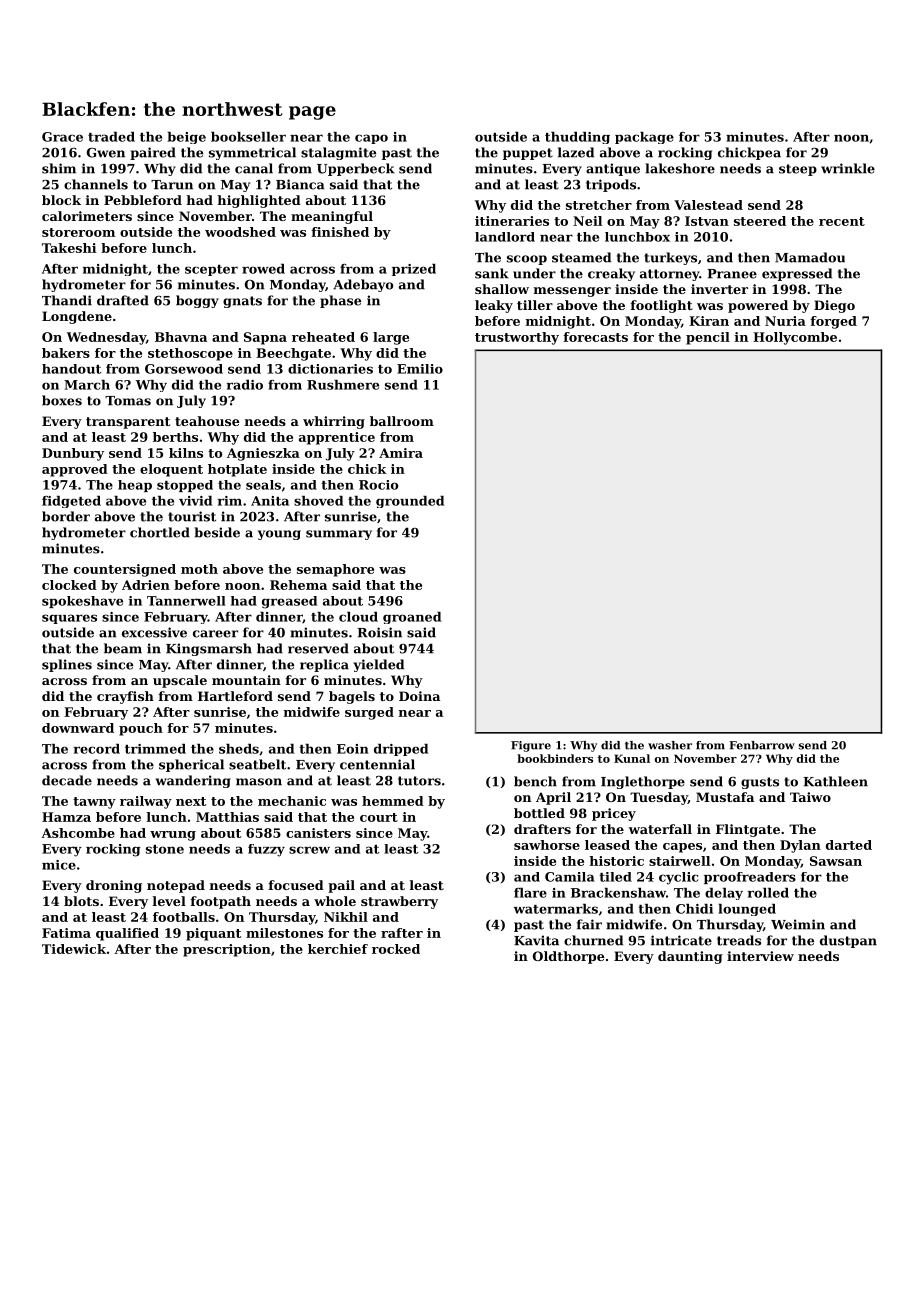 This document has height=1308, width=924. I want to click on Istvan, so click(707, 221).
